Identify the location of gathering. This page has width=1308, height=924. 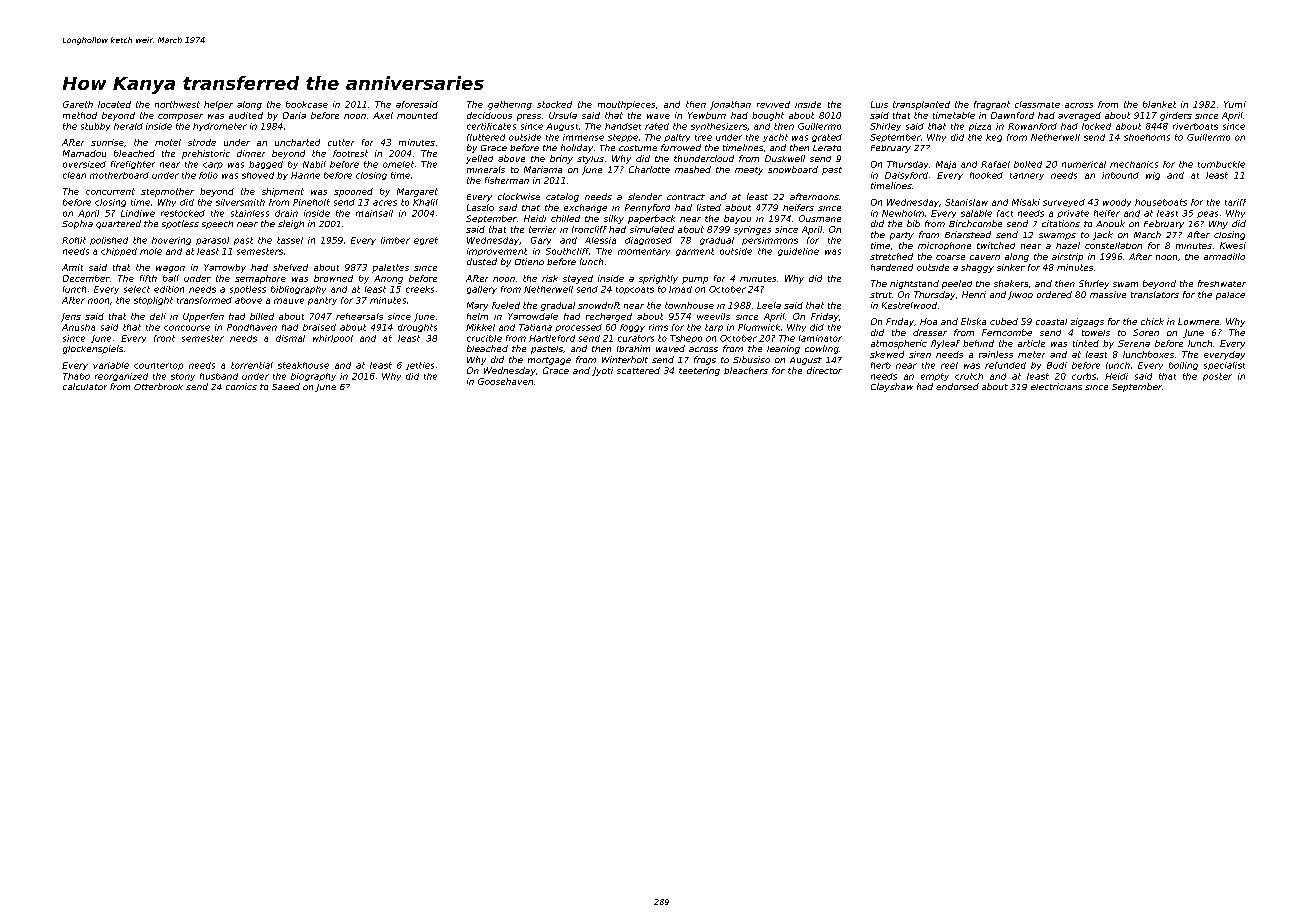
(510, 105).
